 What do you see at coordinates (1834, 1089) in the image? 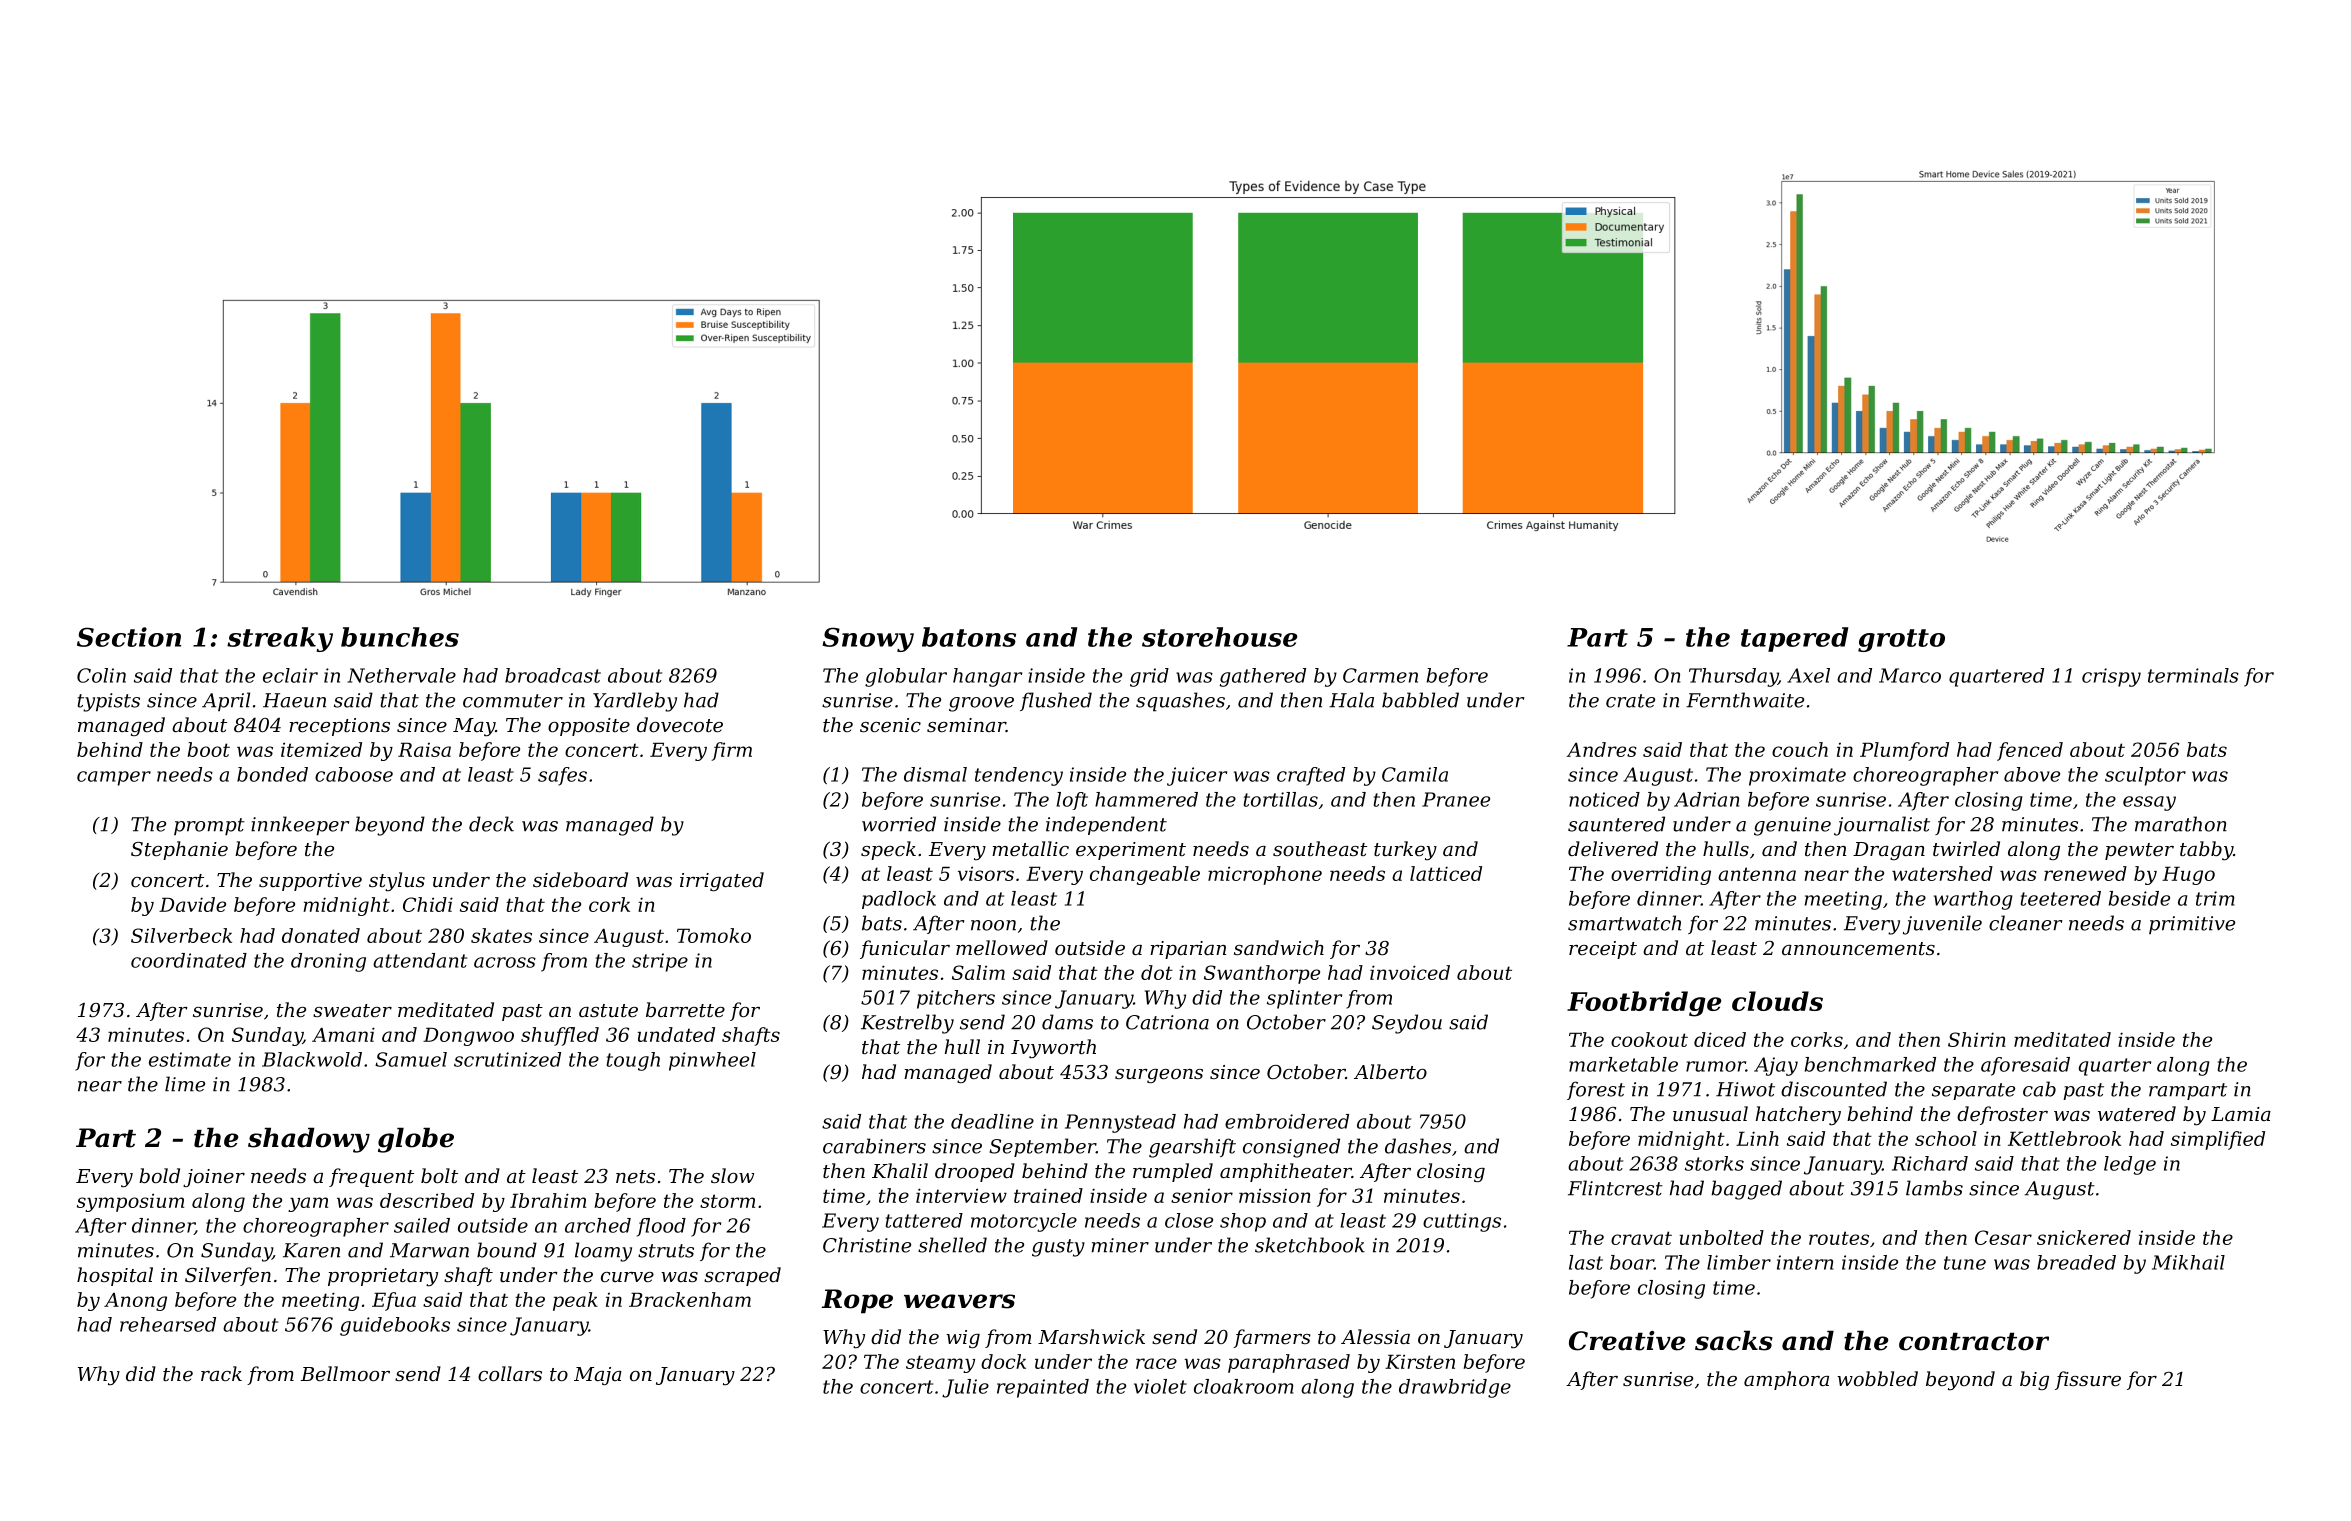
I see `discounted` at bounding box center [1834, 1089].
